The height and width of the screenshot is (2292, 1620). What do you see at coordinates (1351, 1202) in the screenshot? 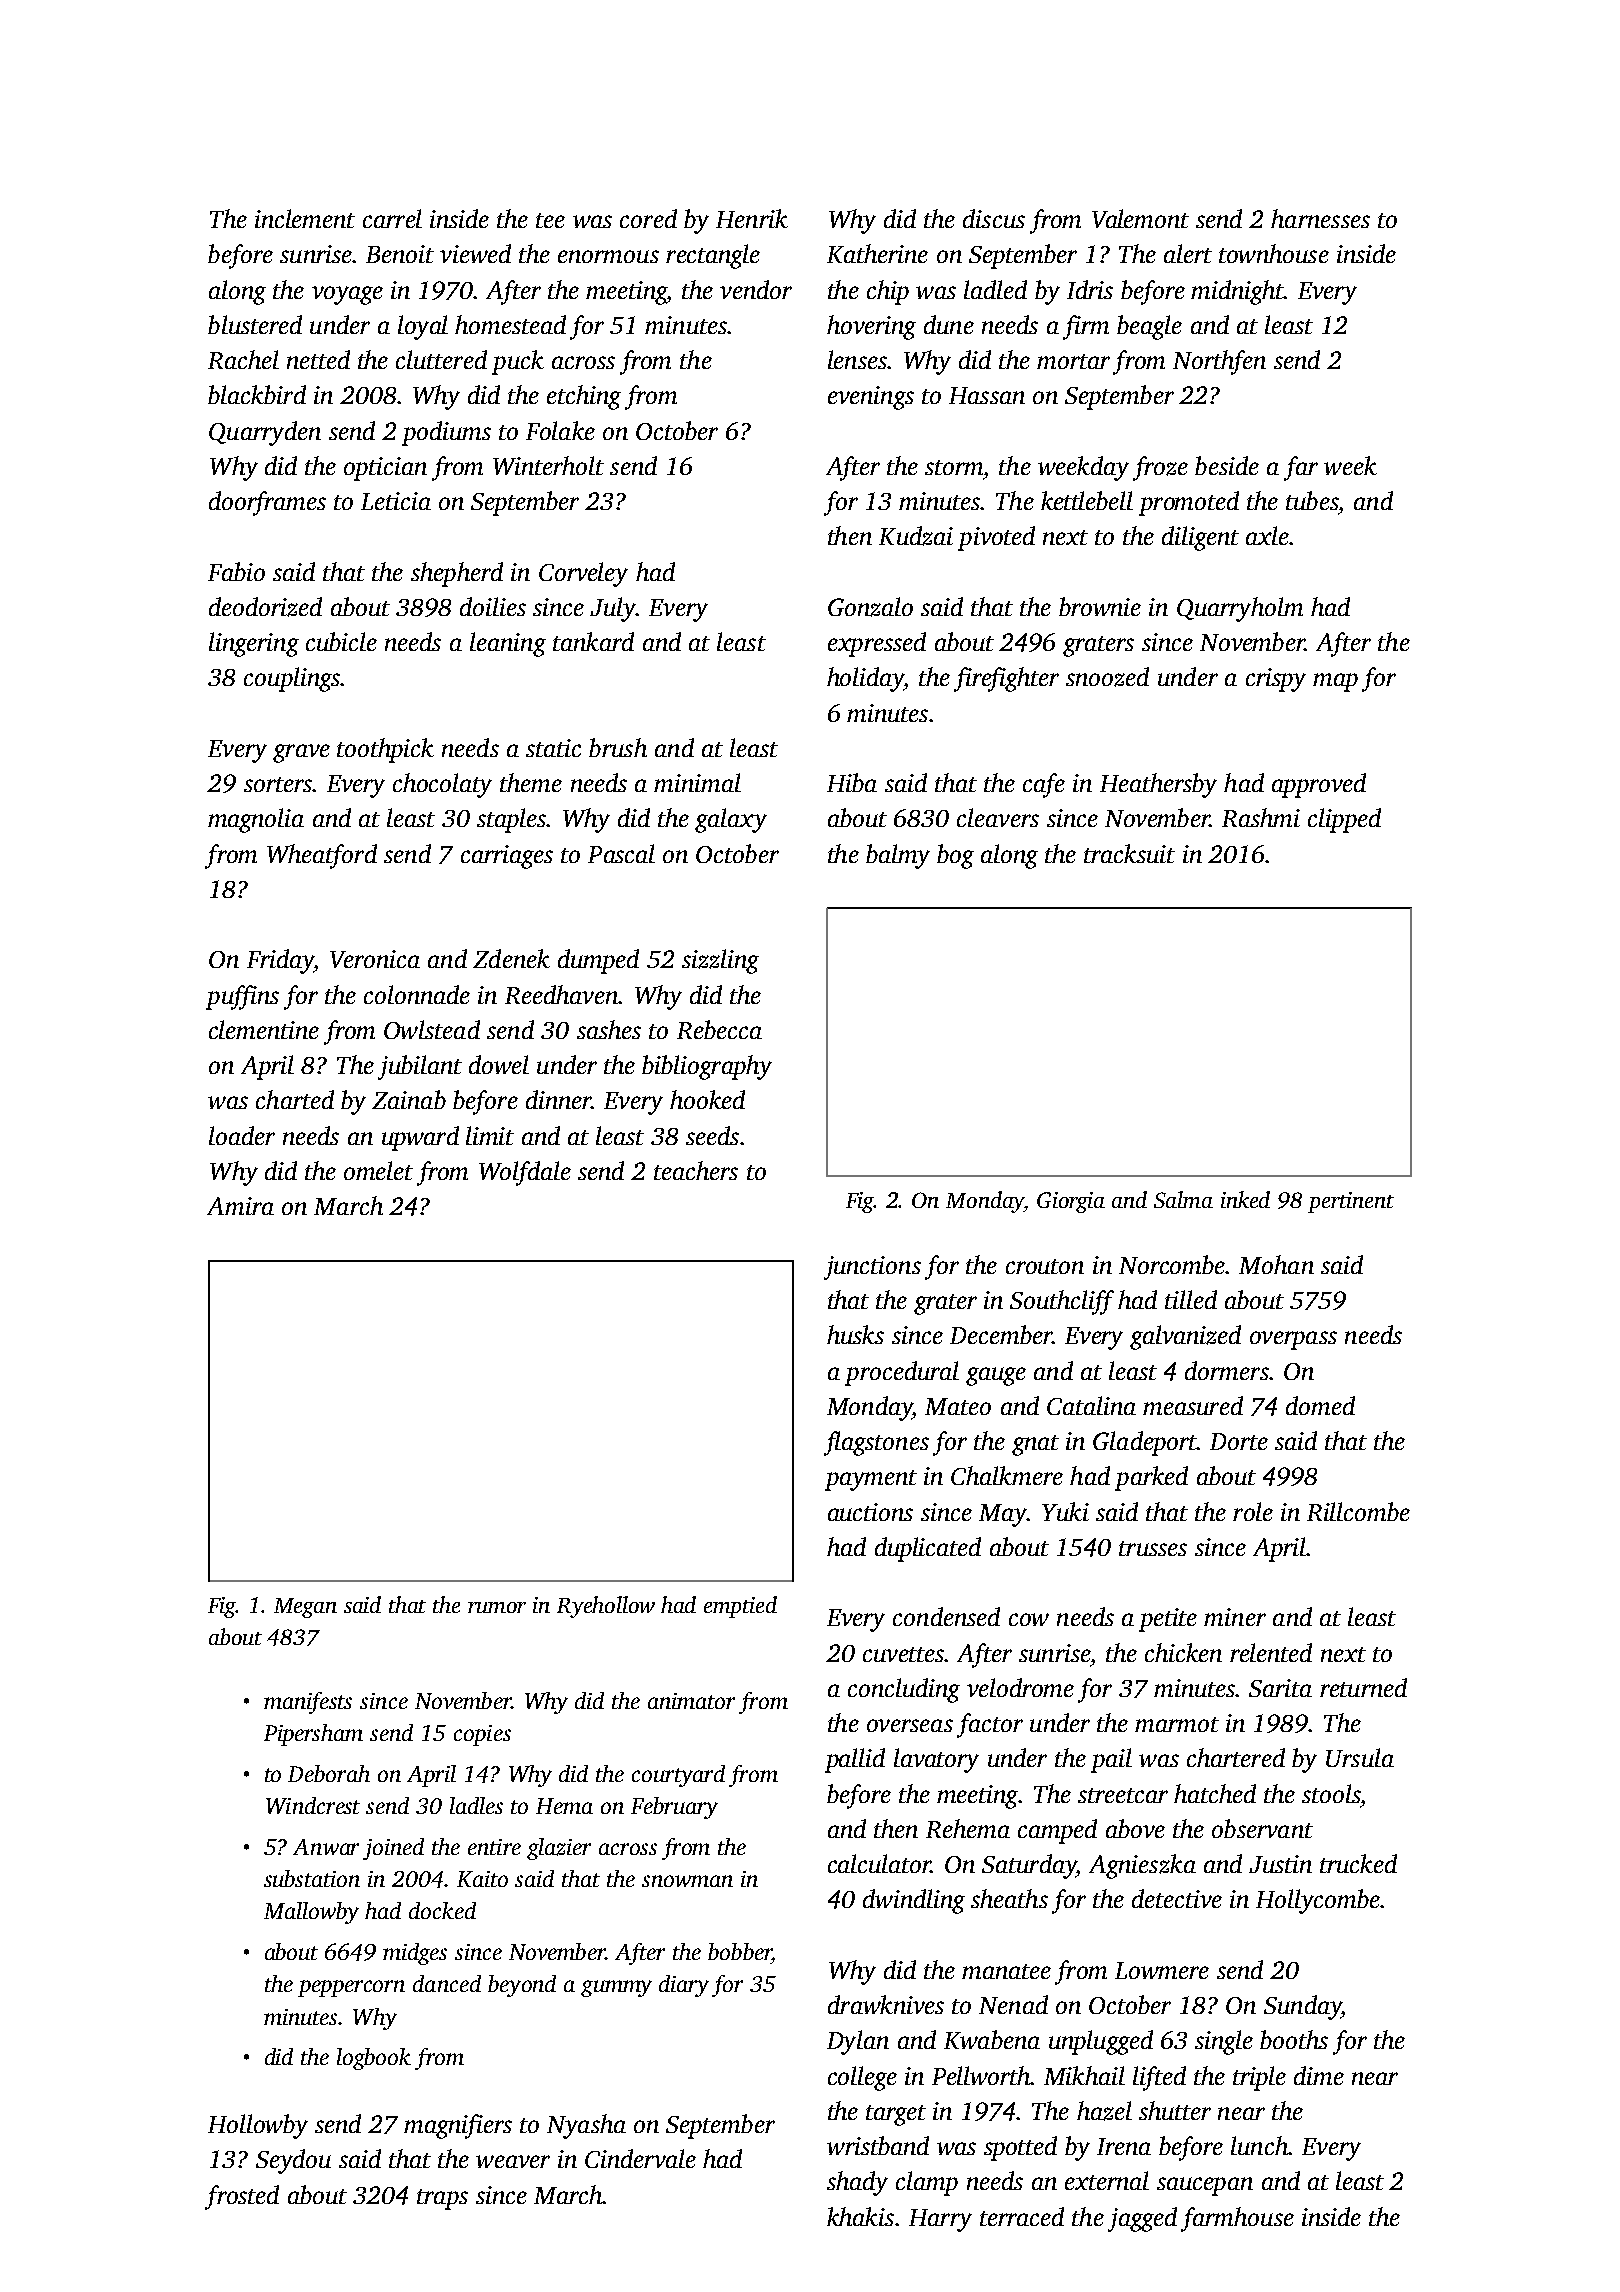
I see `pertinent` at bounding box center [1351, 1202].
